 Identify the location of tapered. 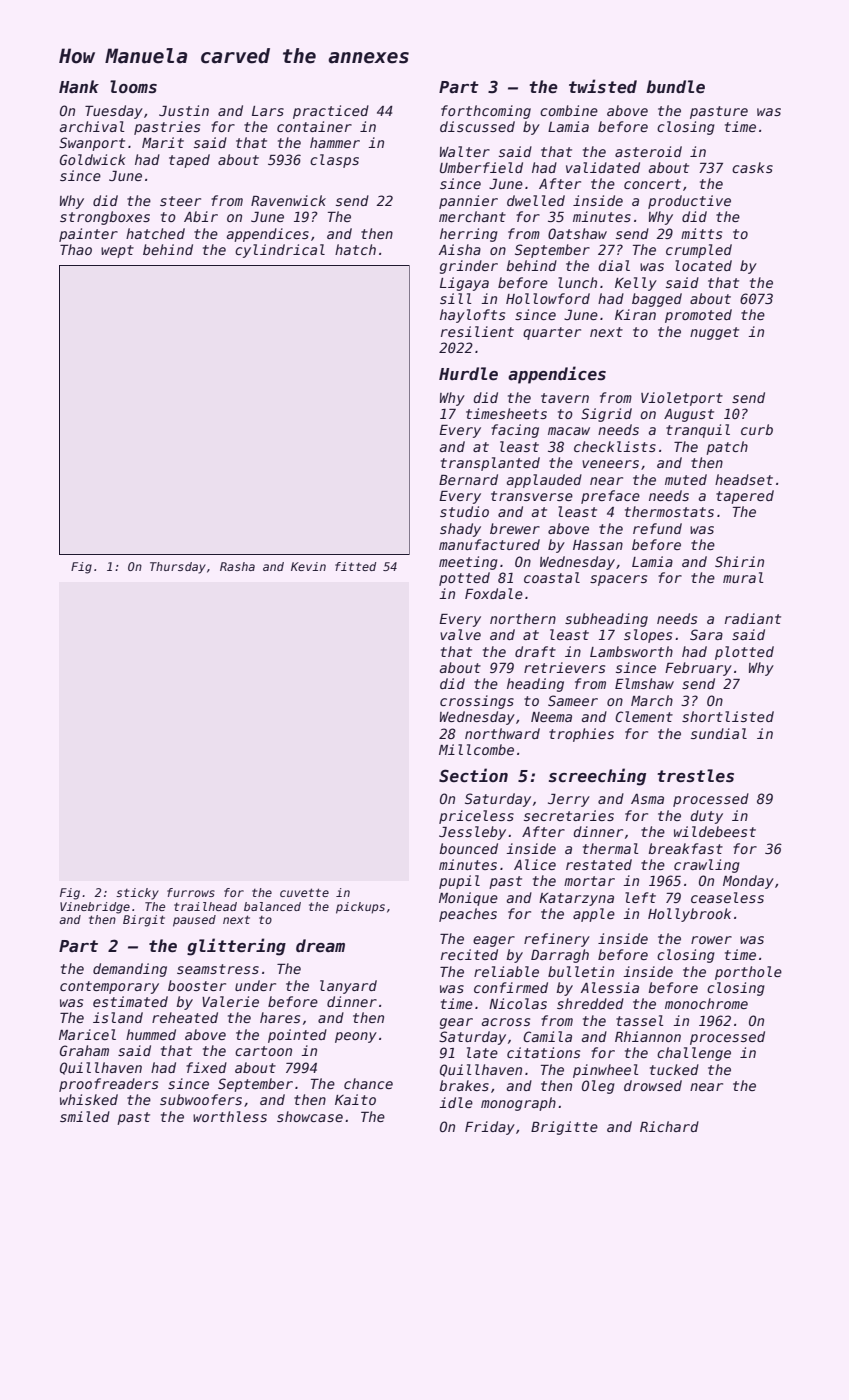
(745, 497).
